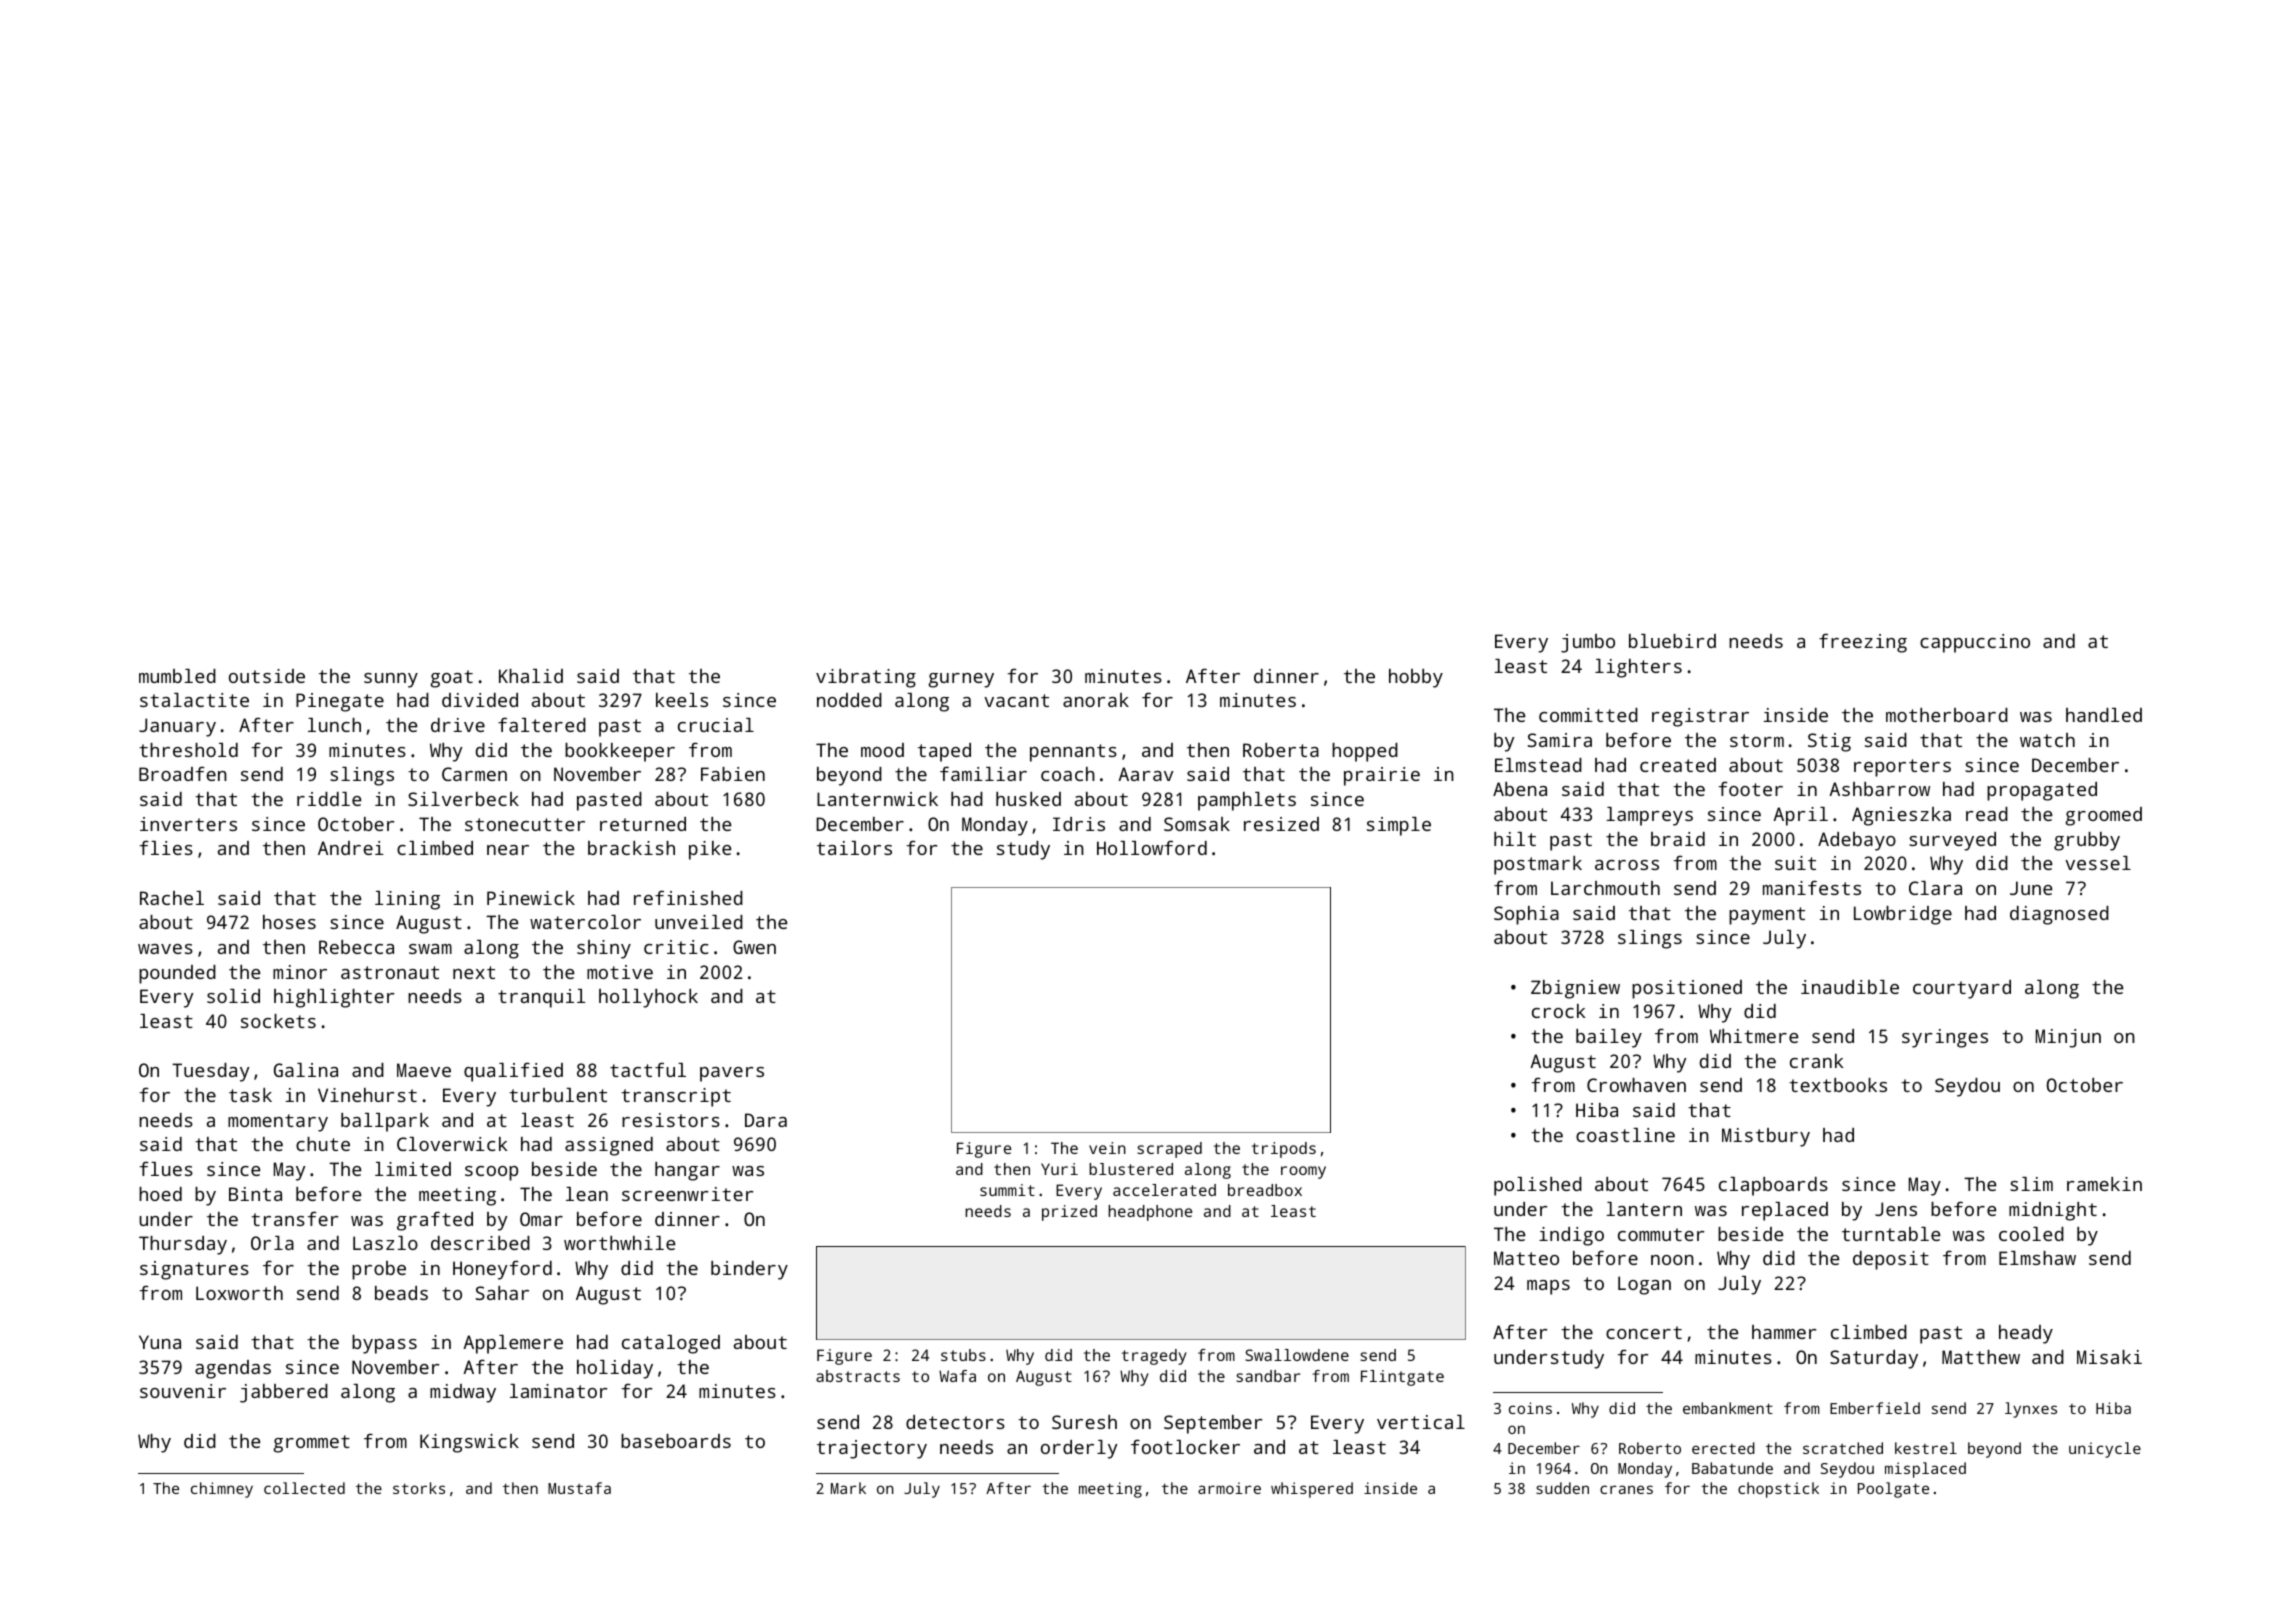 This screenshot has width=2282, height=1614. What do you see at coordinates (1169, 1150) in the screenshot?
I see `scraped` at bounding box center [1169, 1150].
